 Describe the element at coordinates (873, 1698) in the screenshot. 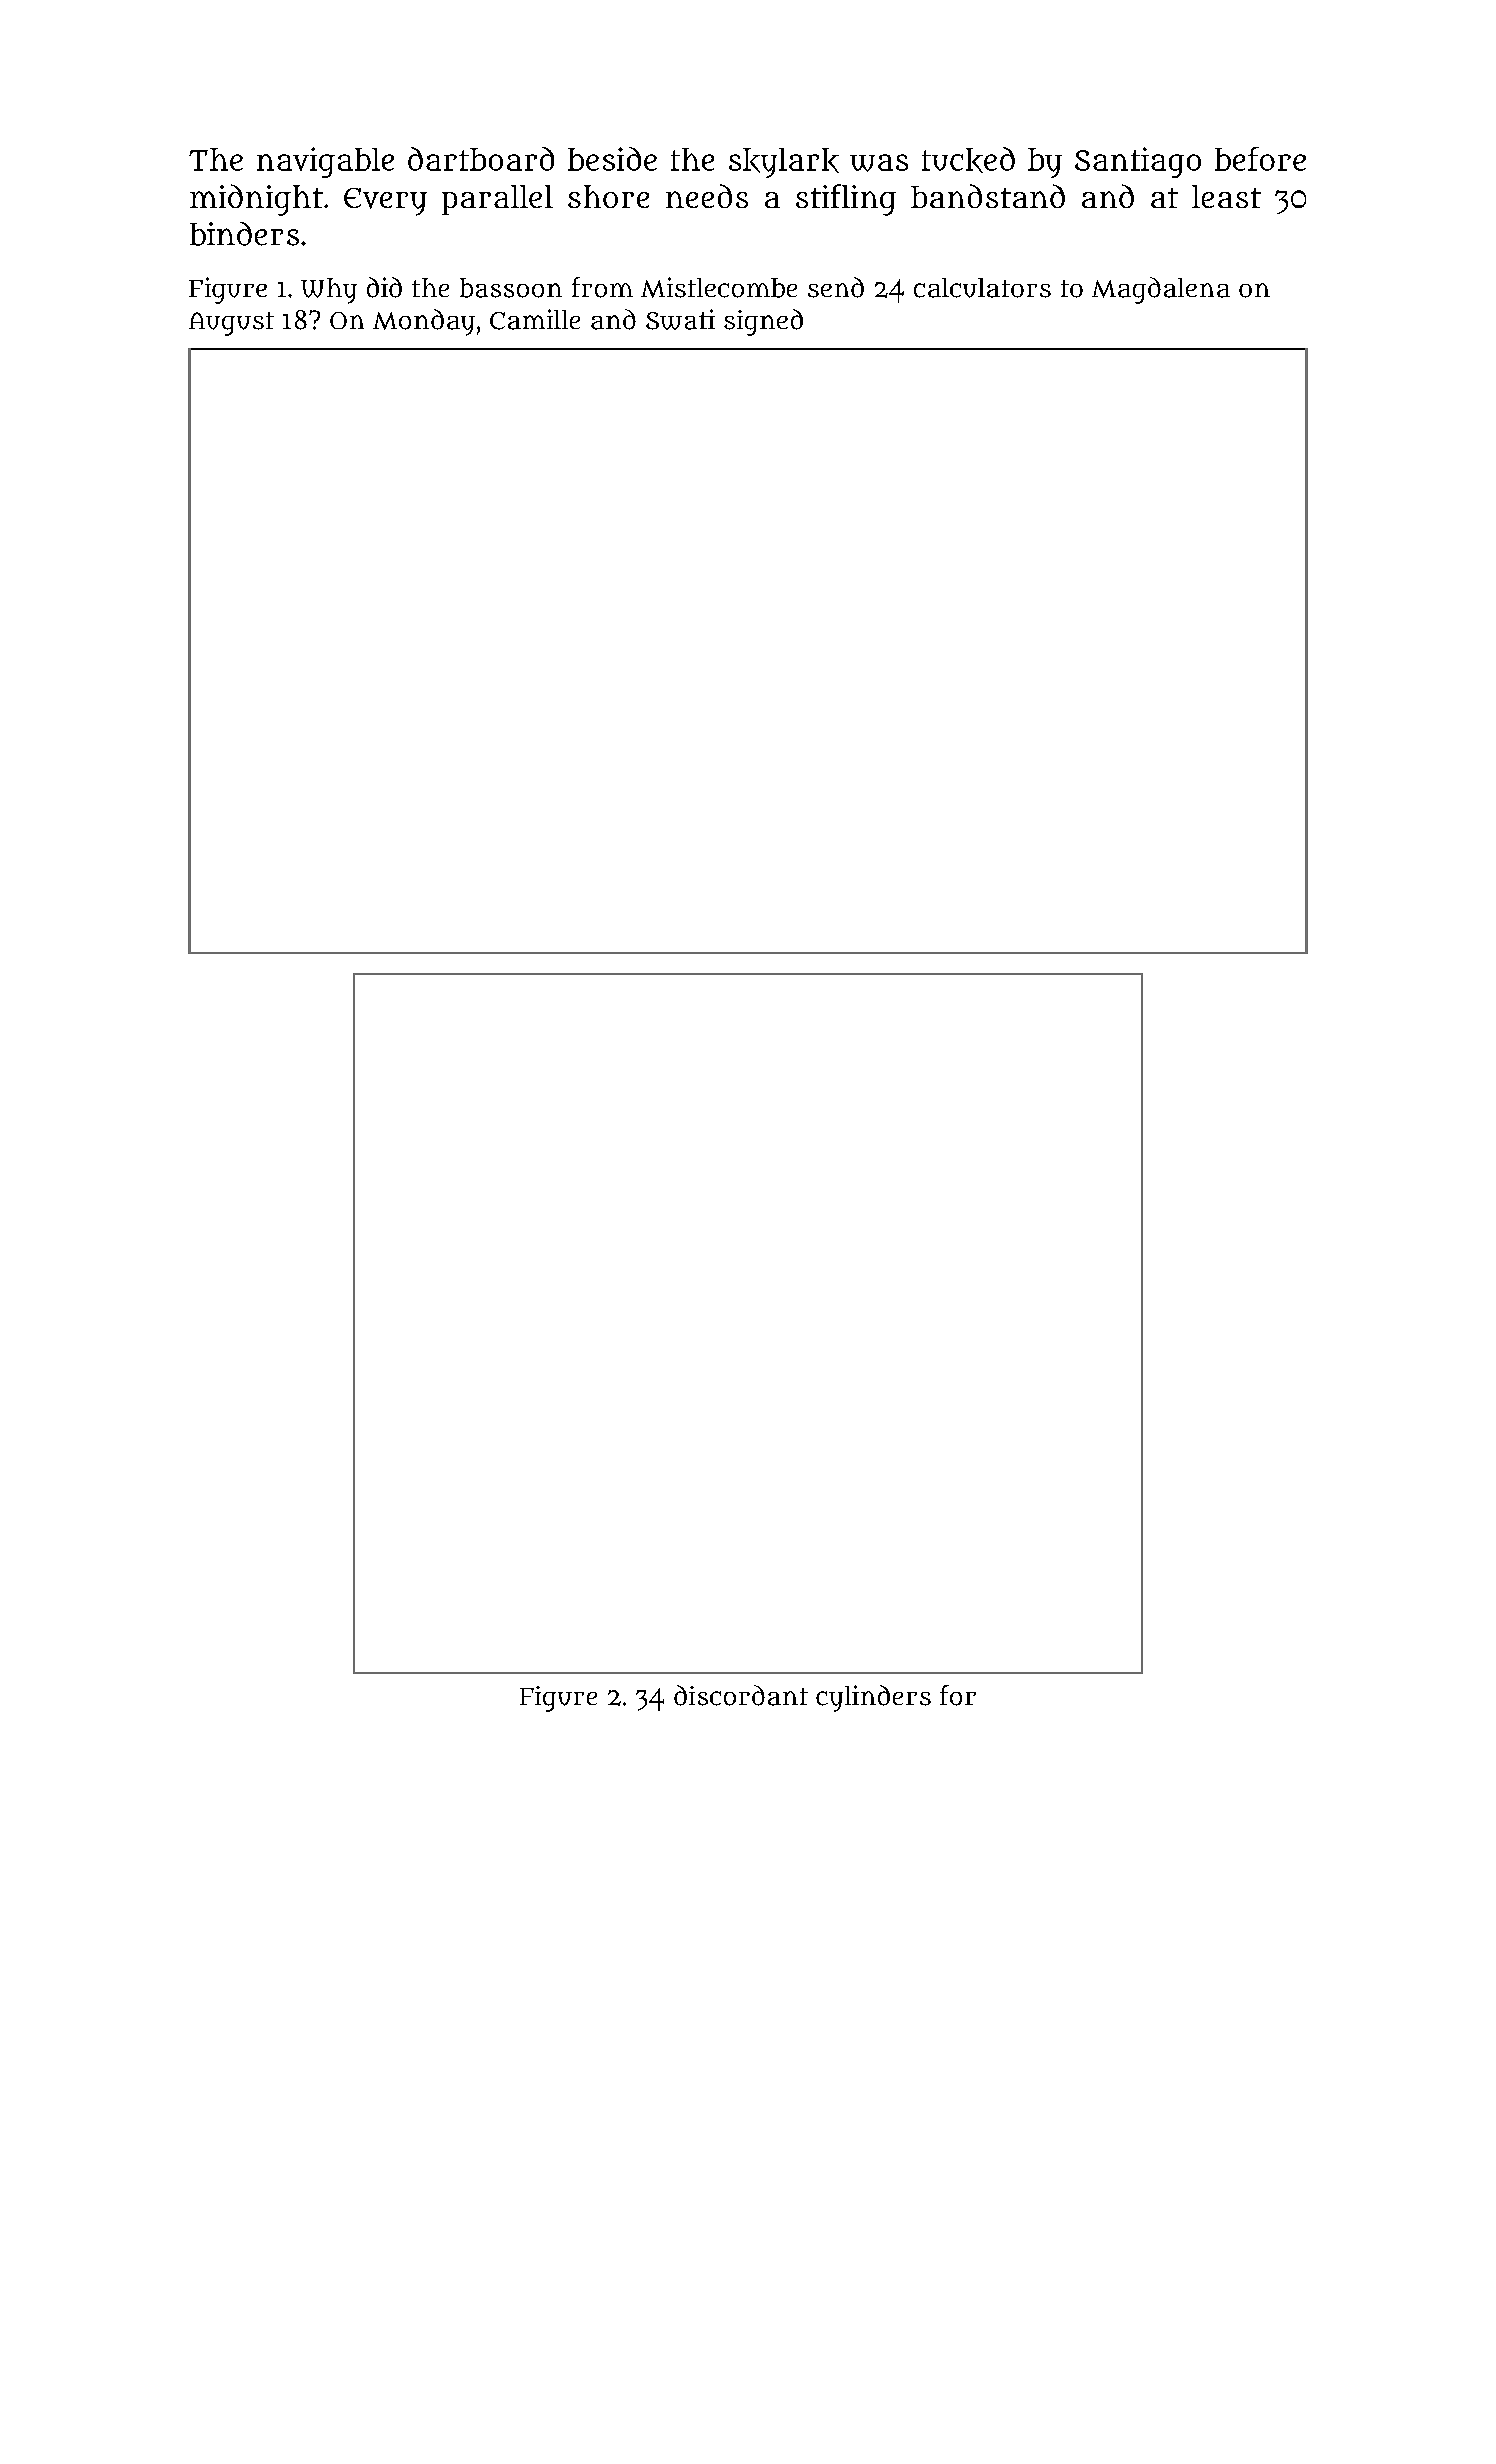

I see `cylinders` at that location.
